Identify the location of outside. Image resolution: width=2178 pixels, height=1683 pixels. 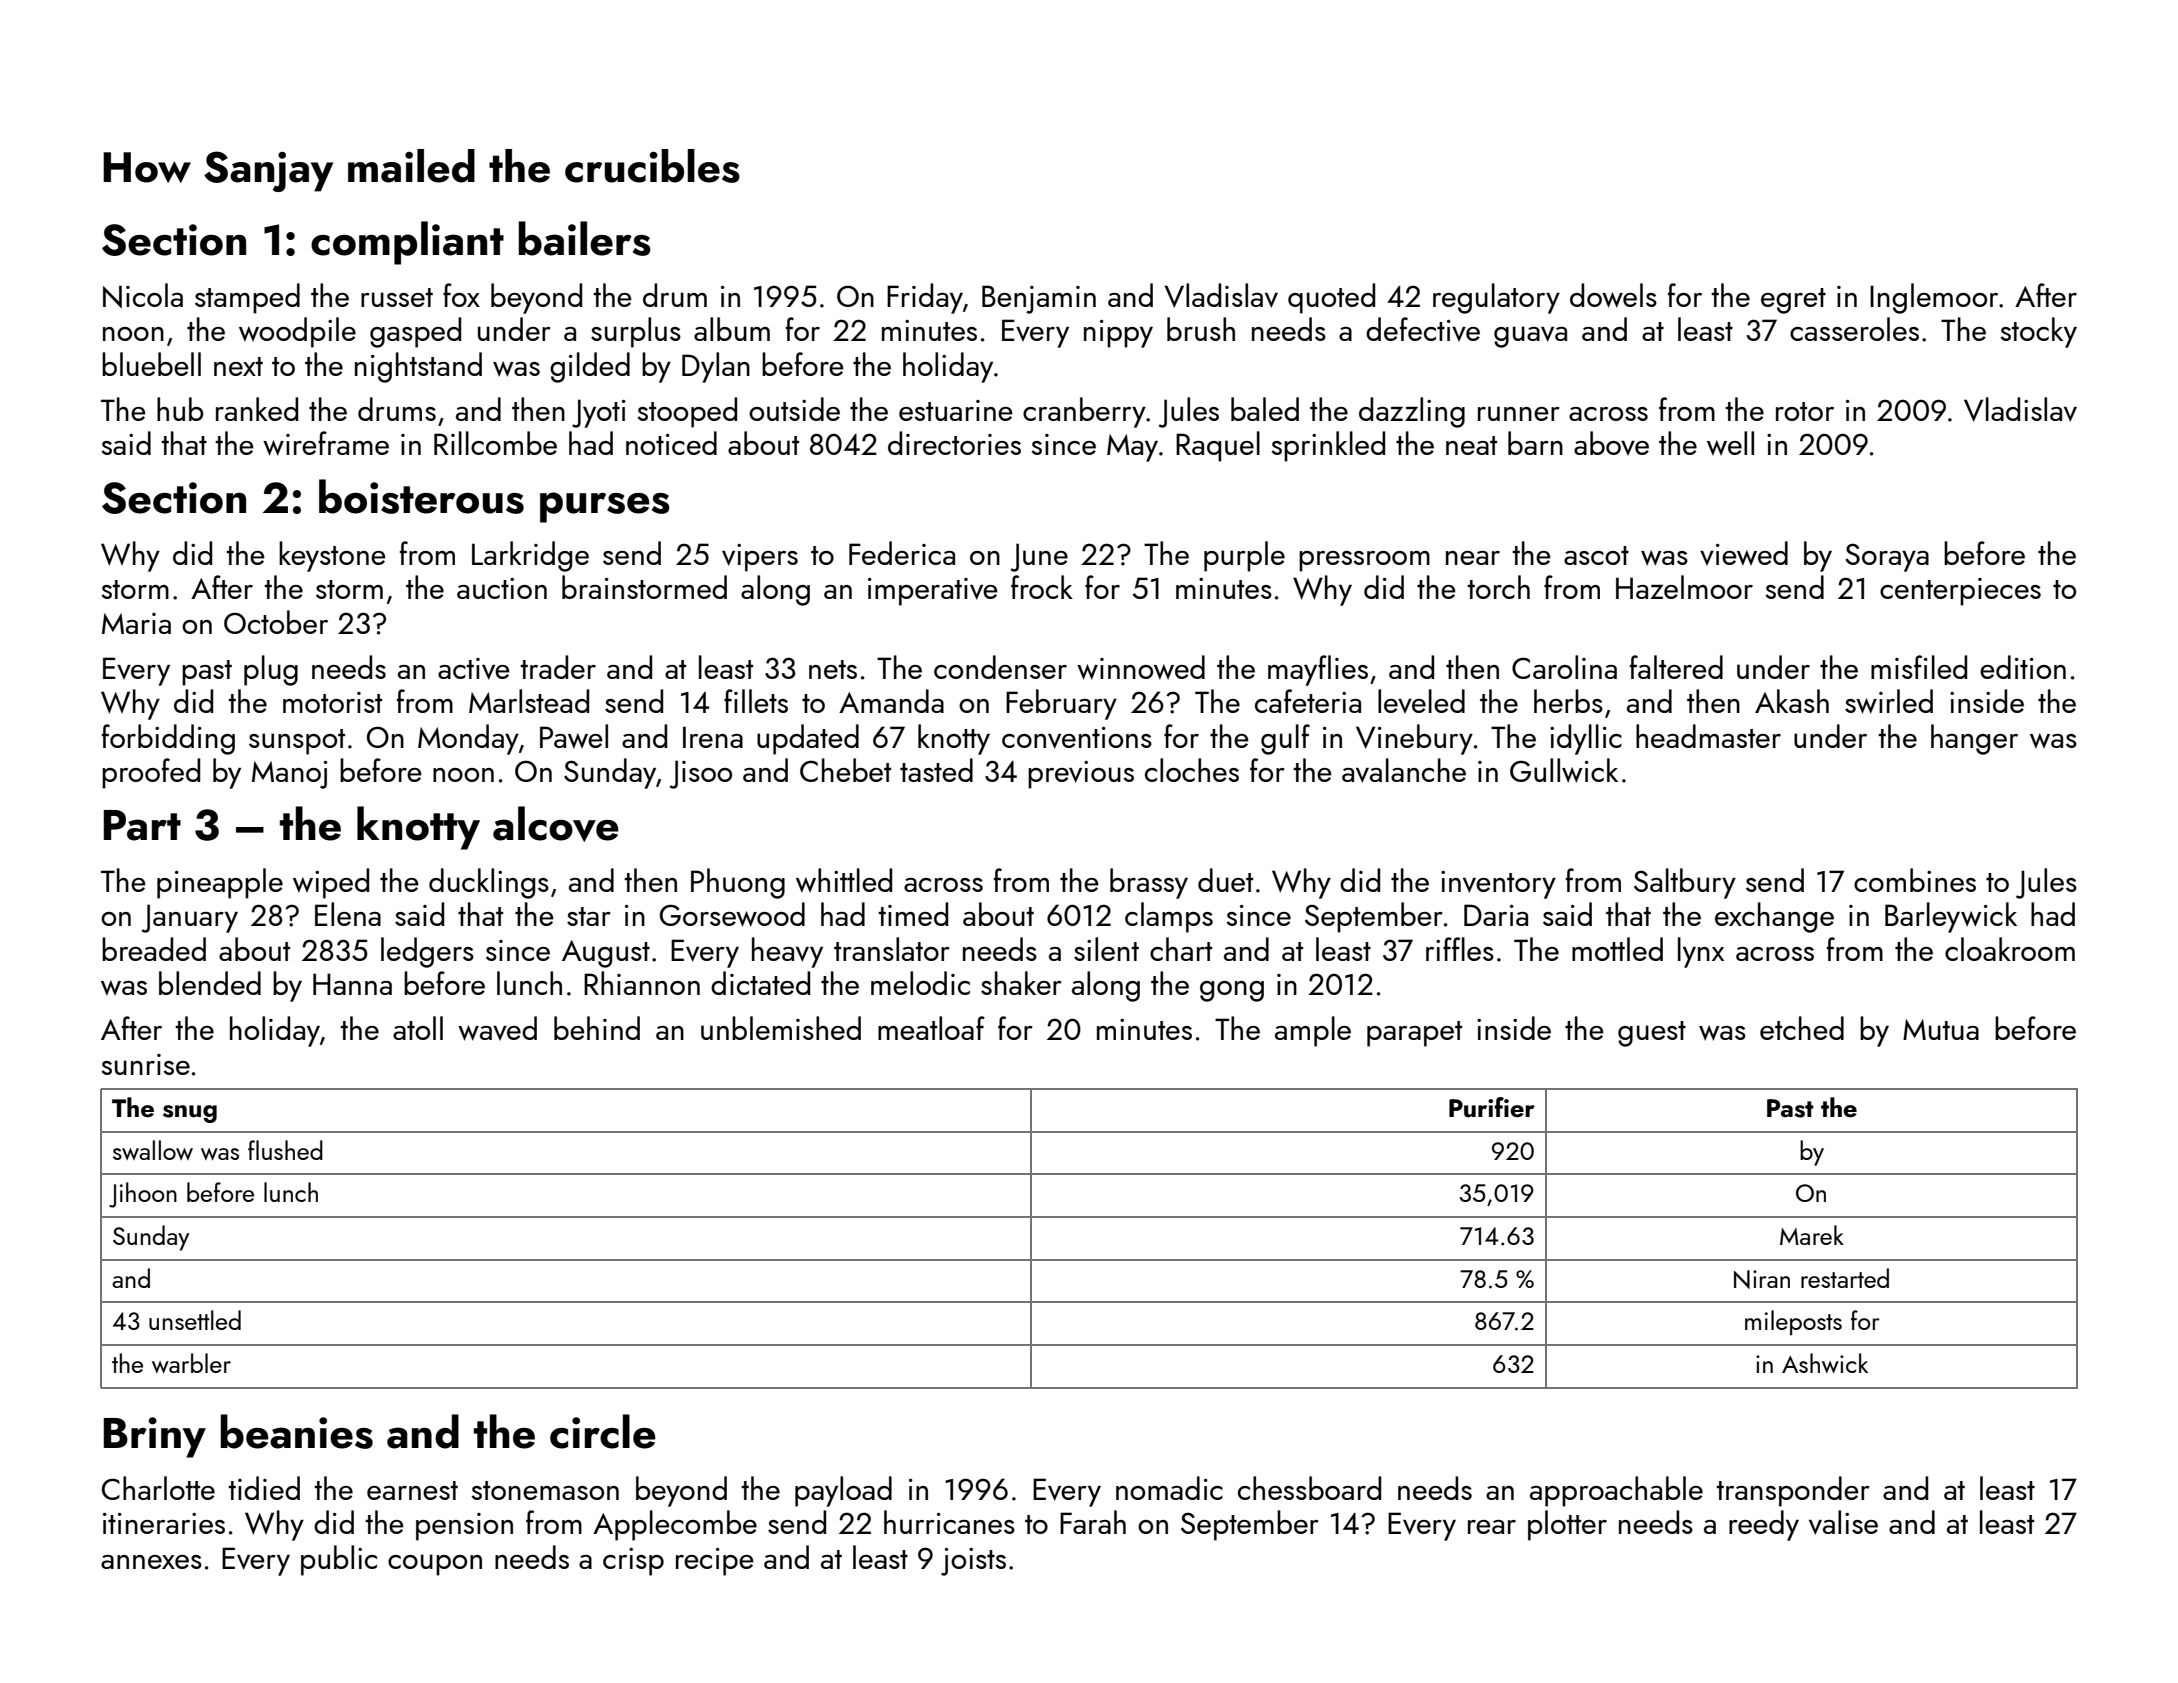
(794, 409).
